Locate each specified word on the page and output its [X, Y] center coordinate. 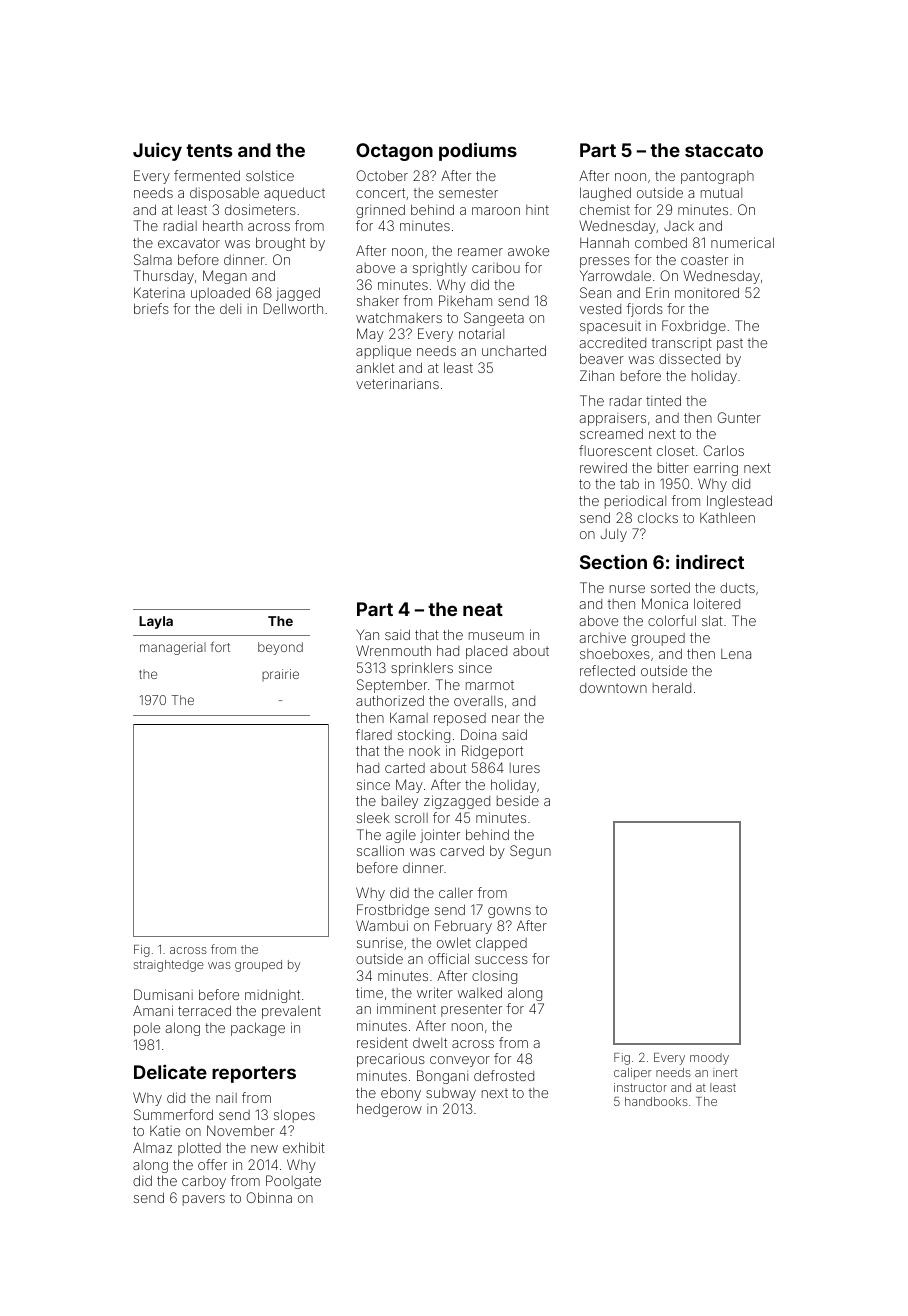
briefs [151, 308]
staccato [724, 150]
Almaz [152, 1147]
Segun [530, 852]
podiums [478, 151]
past [730, 344]
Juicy [157, 151]
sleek [373, 817]
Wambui [382, 925]
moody [709, 1059]
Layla [156, 622]
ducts [737, 587]
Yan [367, 634]
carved [462, 850]
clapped [501, 944]
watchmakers [399, 317]
